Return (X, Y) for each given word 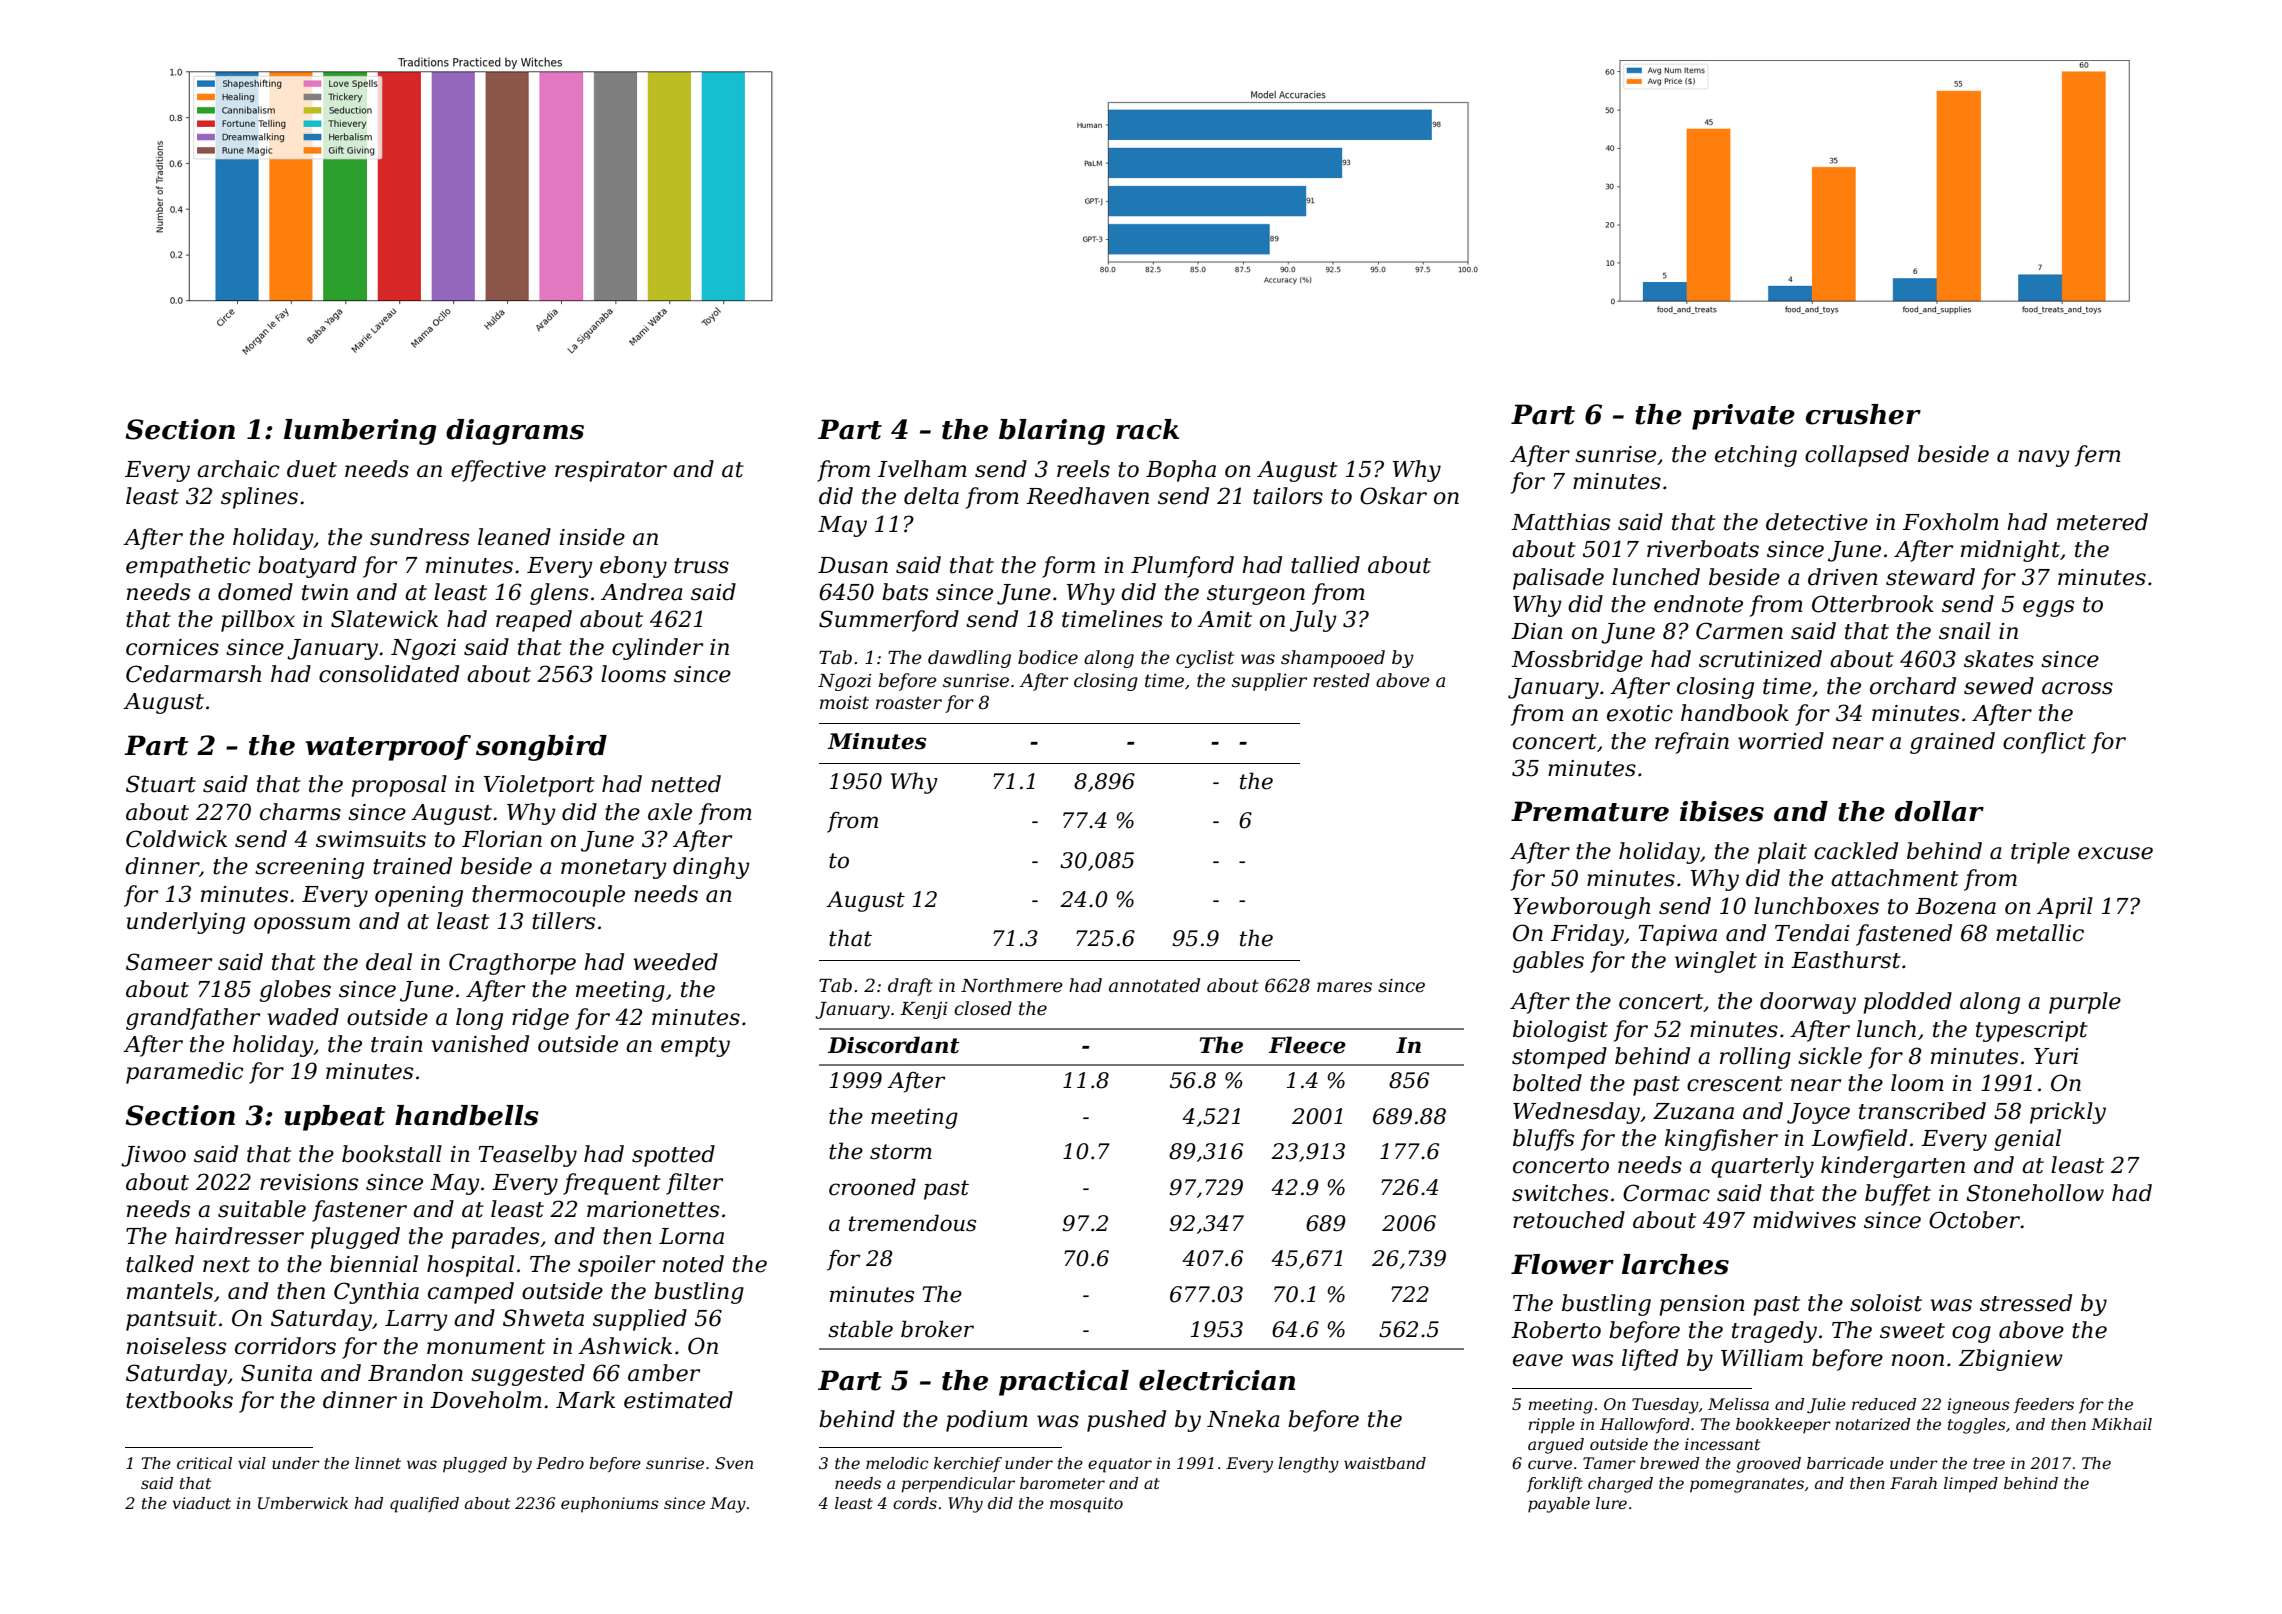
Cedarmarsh (193, 674)
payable (1559, 1505)
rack (1147, 429)
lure (1611, 1503)
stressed (2026, 1303)
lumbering (360, 432)
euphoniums (610, 1505)
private (1743, 417)
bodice (1048, 657)
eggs (2048, 608)
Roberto (1556, 1330)
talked (160, 1264)
